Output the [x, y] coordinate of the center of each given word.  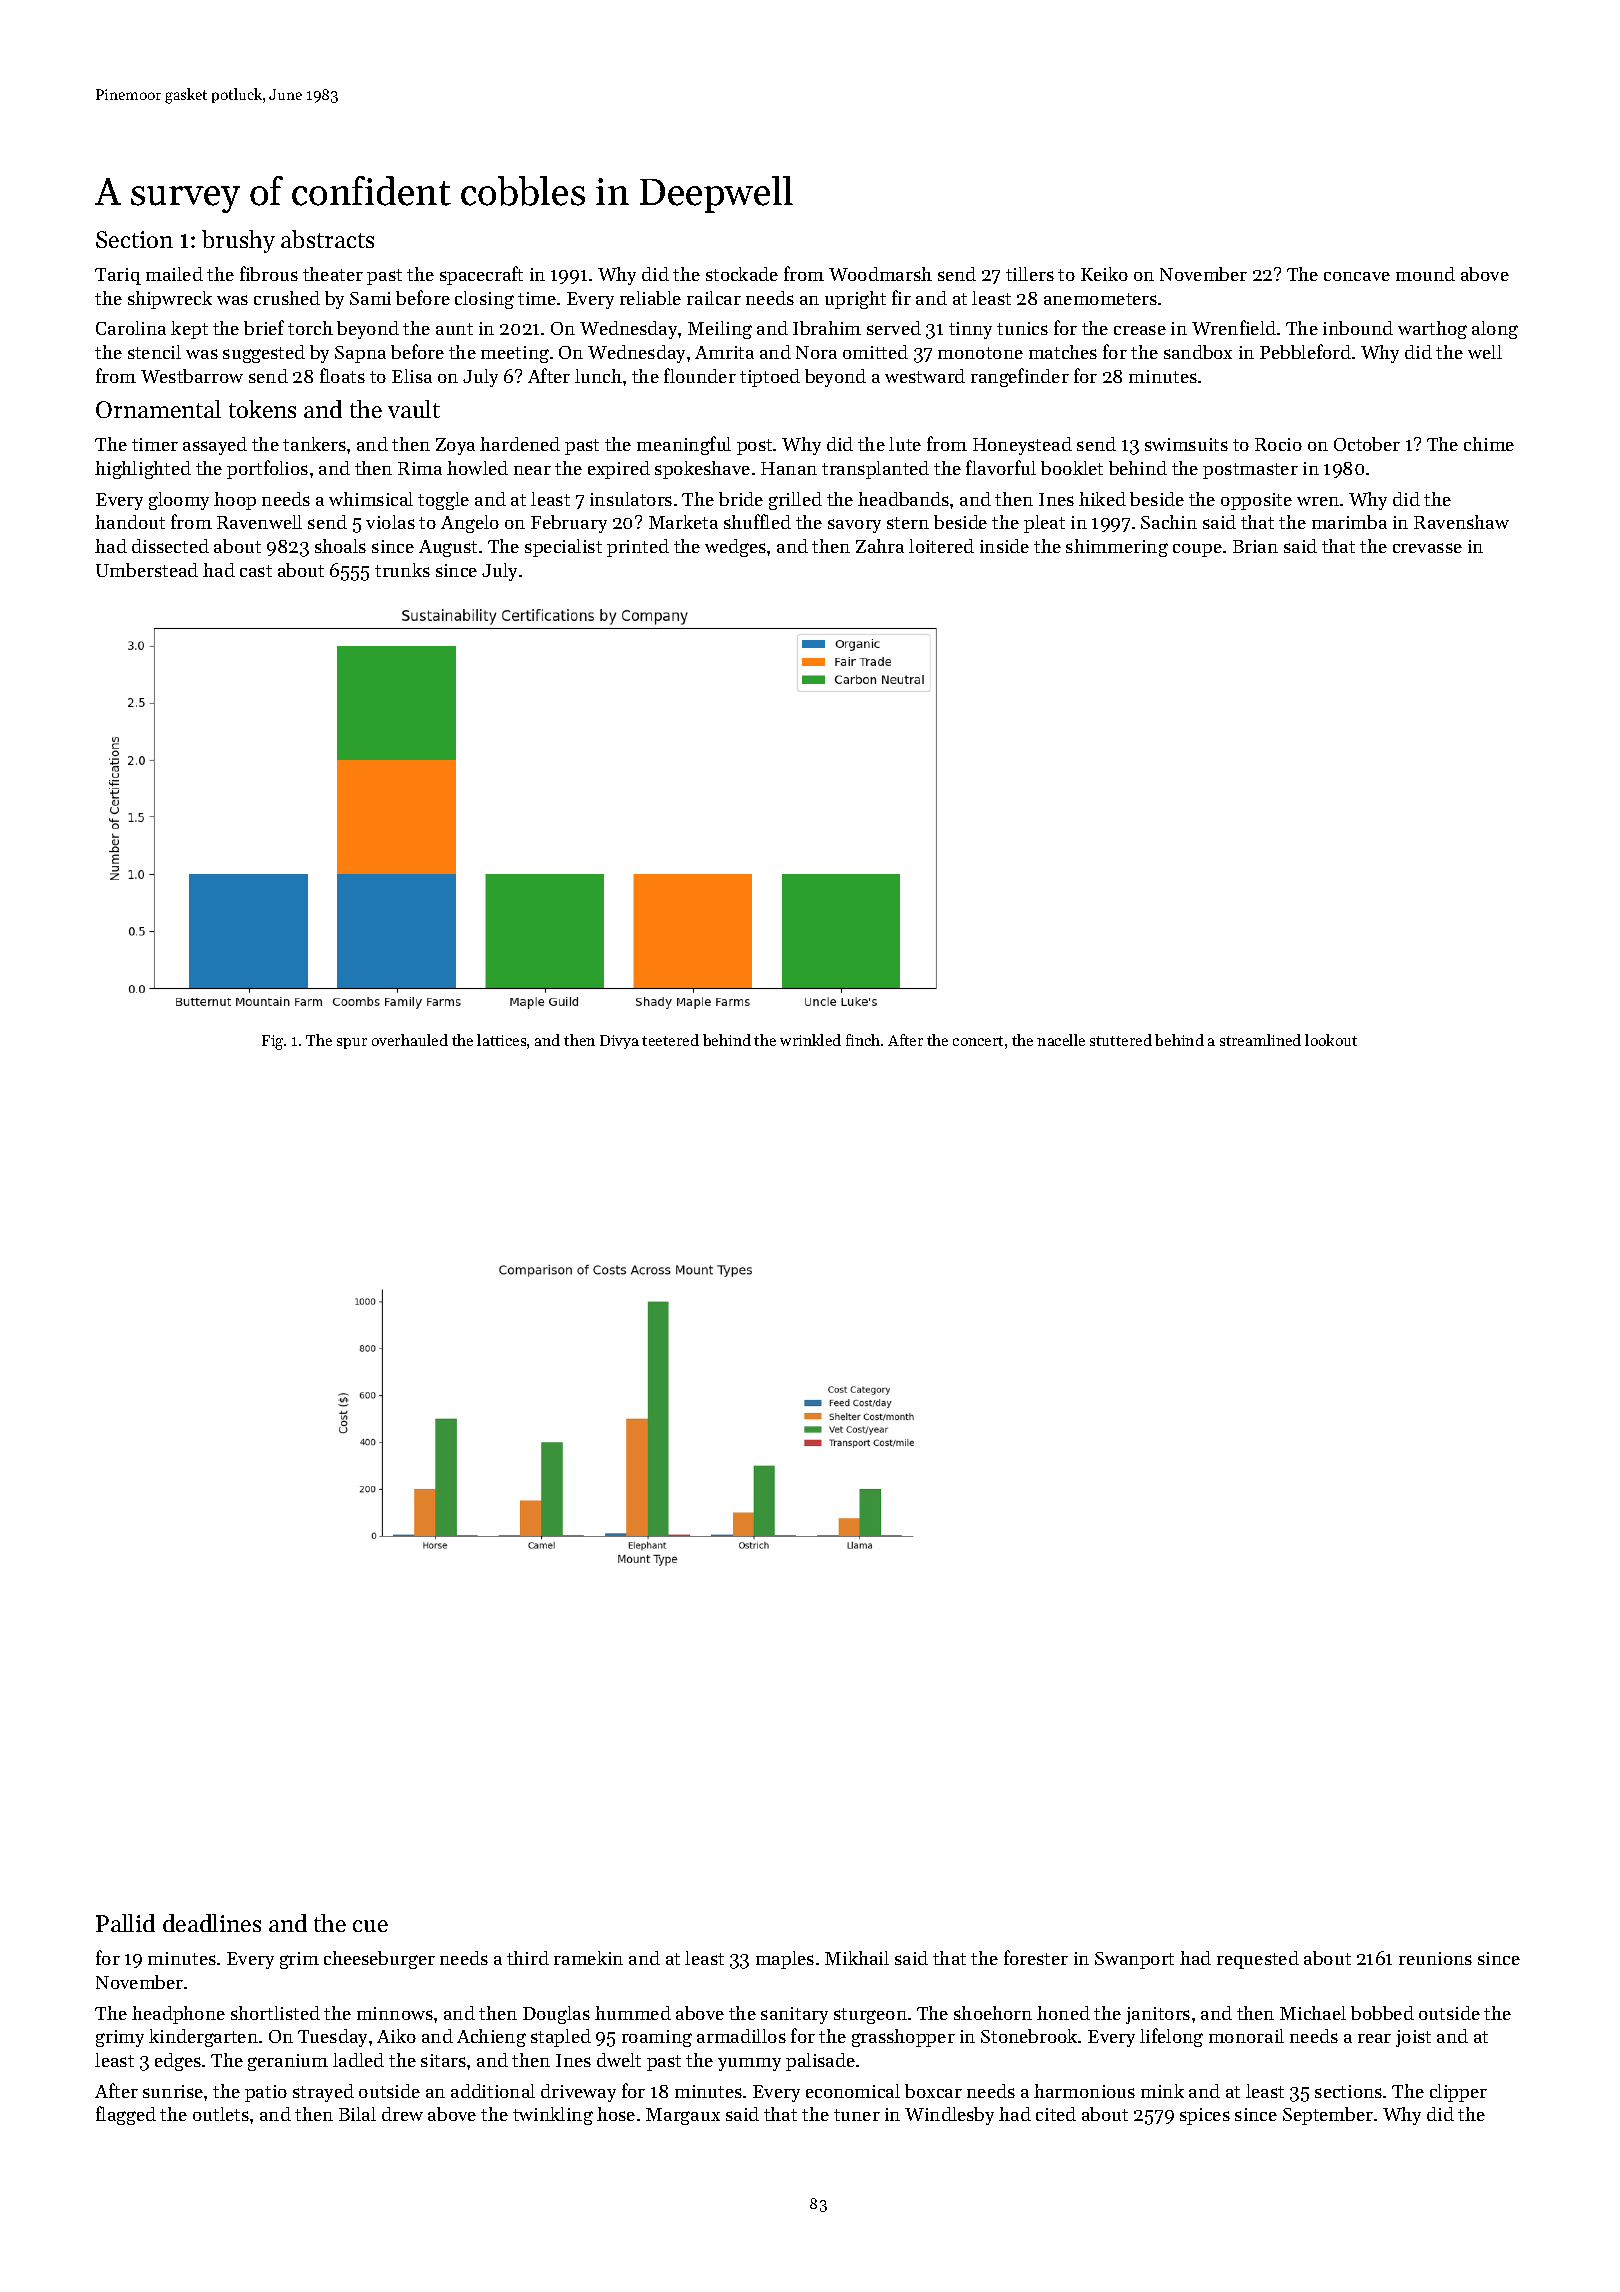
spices [1205, 2116]
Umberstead [147, 570]
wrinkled [810, 1040]
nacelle [1061, 1040]
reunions [1435, 1958]
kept [189, 330]
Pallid [125, 1923]
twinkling [553, 2116]
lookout [1331, 1040]
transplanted [875, 470]
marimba [1349, 522]
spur [352, 1043]
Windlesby [949, 2116]
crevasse [1427, 548]
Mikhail [857, 1958]
